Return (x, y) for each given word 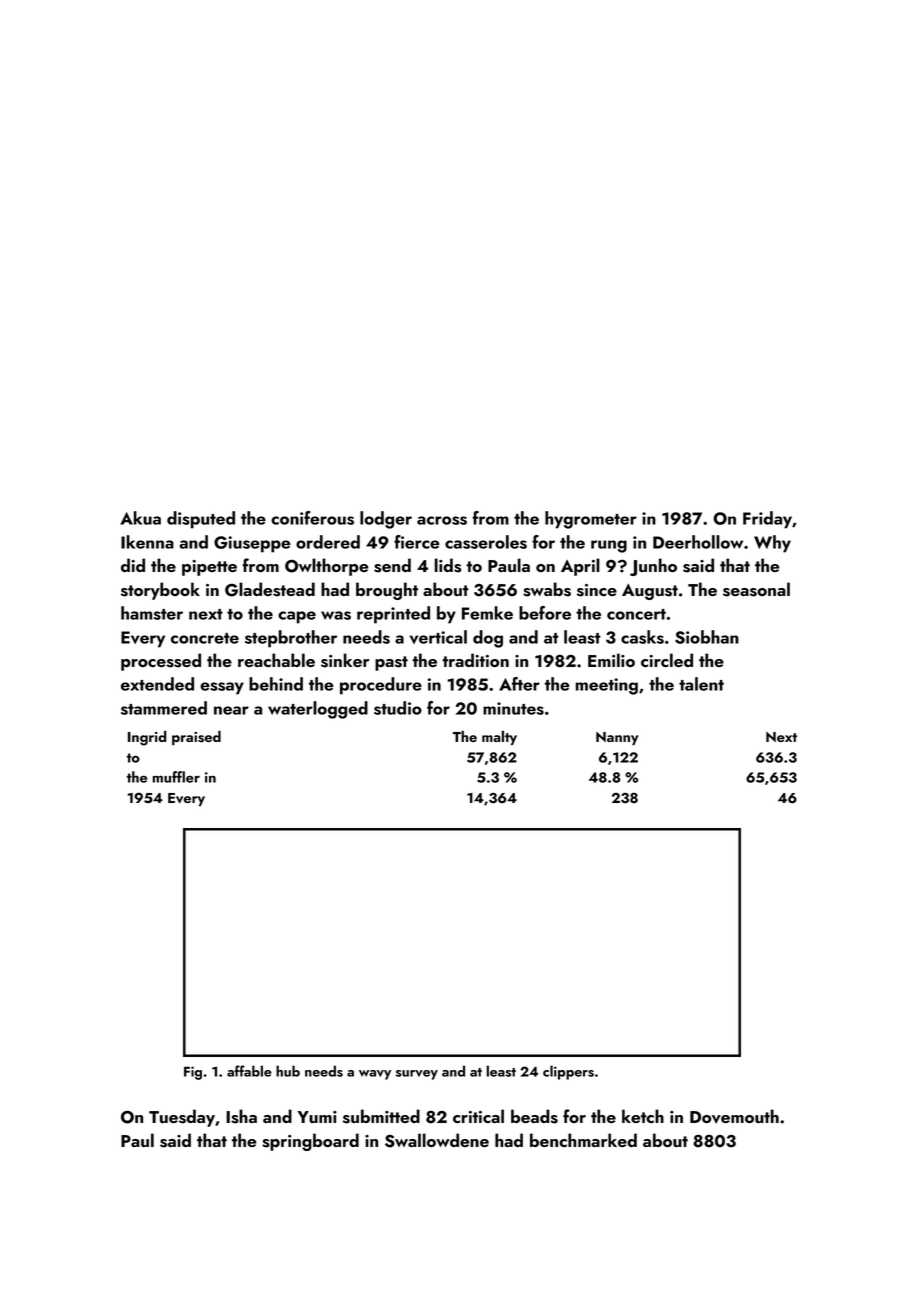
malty (499, 738)
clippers (568, 1072)
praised (196, 738)
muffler (176, 777)
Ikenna (147, 542)
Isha (241, 1116)
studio (398, 708)
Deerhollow (698, 542)
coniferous (312, 518)
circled (667, 660)
